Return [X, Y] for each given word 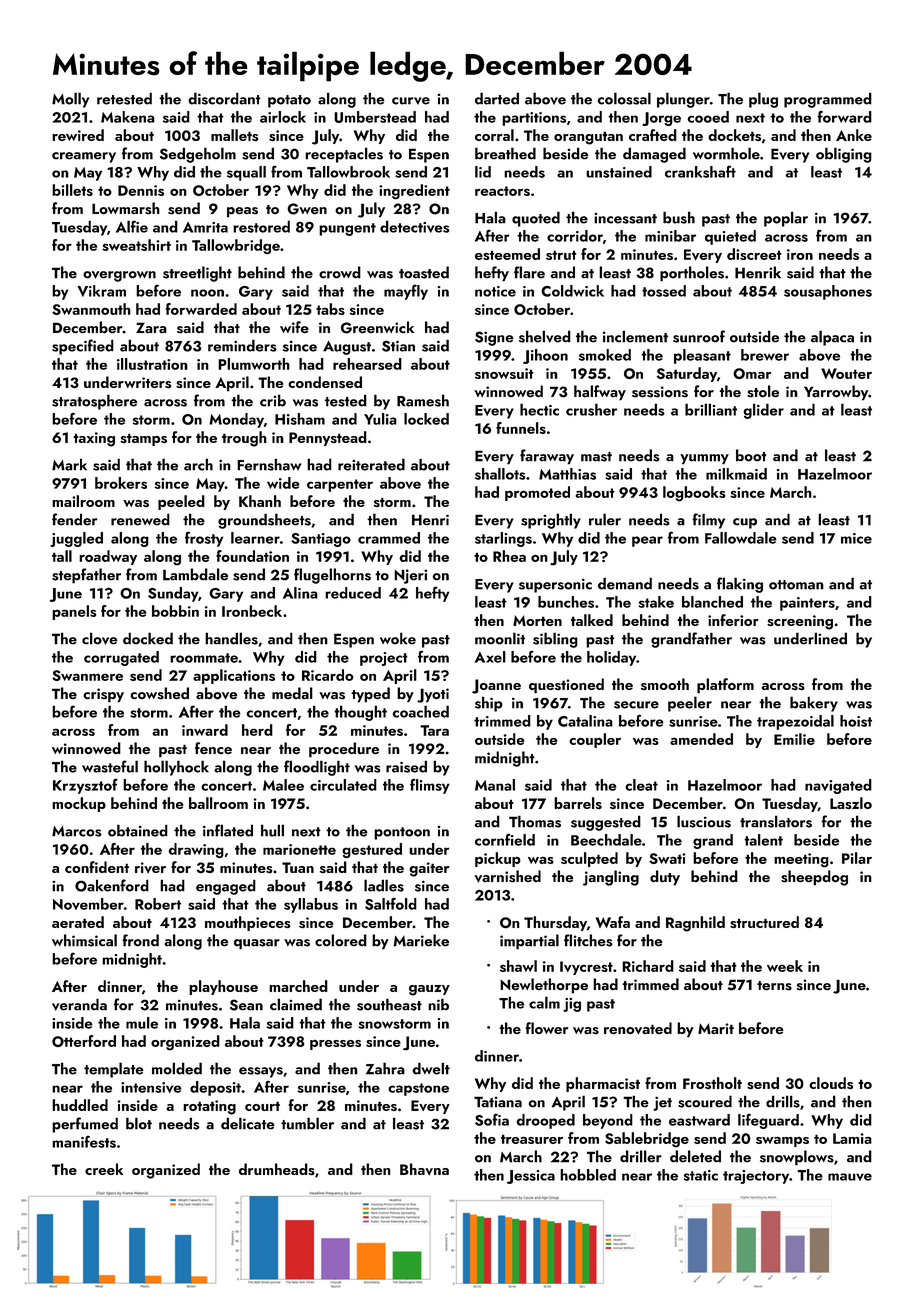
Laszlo [851, 803]
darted [497, 98]
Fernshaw [269, 464]
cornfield [505, 839]
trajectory [756, 1177]
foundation [252, 556]
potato [289, 101]
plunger [683, 100]
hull [272, 830]
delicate [248, 1123]
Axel [490, 657]
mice [856, 538]
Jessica [531, 1177]
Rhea [509, 556]
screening [800, 622]
